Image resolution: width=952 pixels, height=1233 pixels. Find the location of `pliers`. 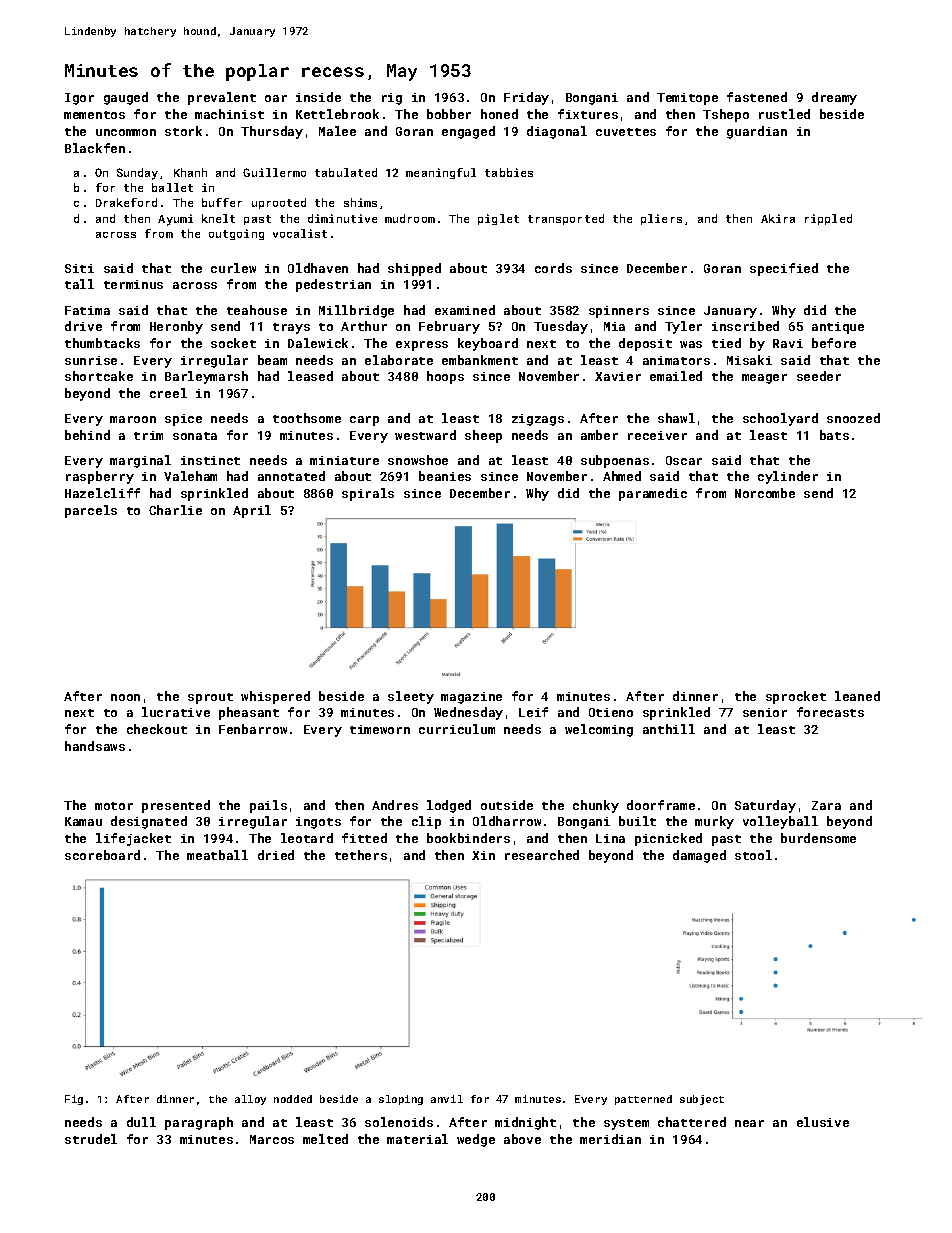

pliers is located at coordinates (661, 219).
